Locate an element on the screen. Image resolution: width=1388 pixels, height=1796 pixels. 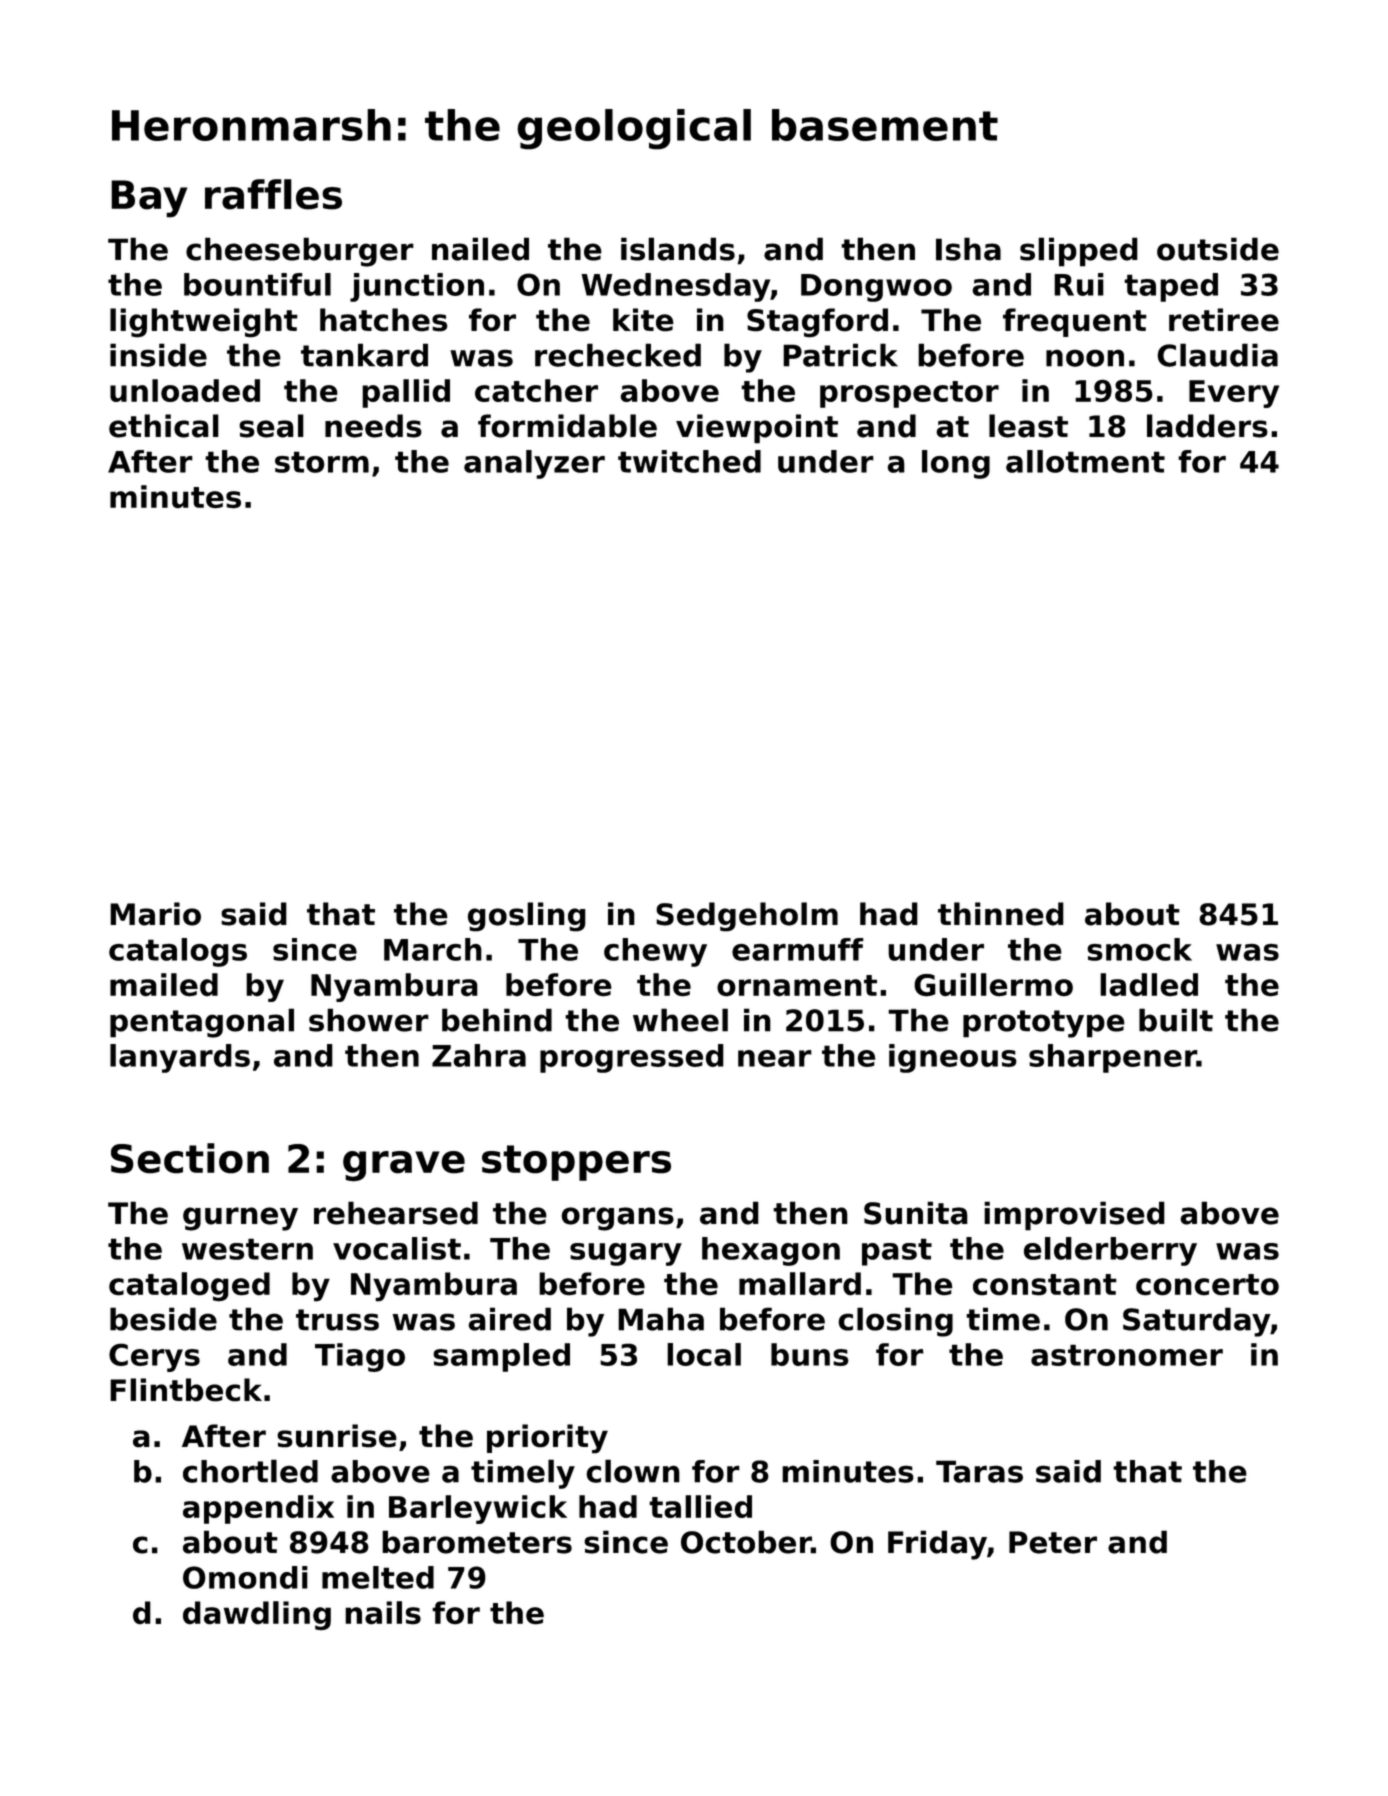
smock is located at coordinates (1139, 949).
